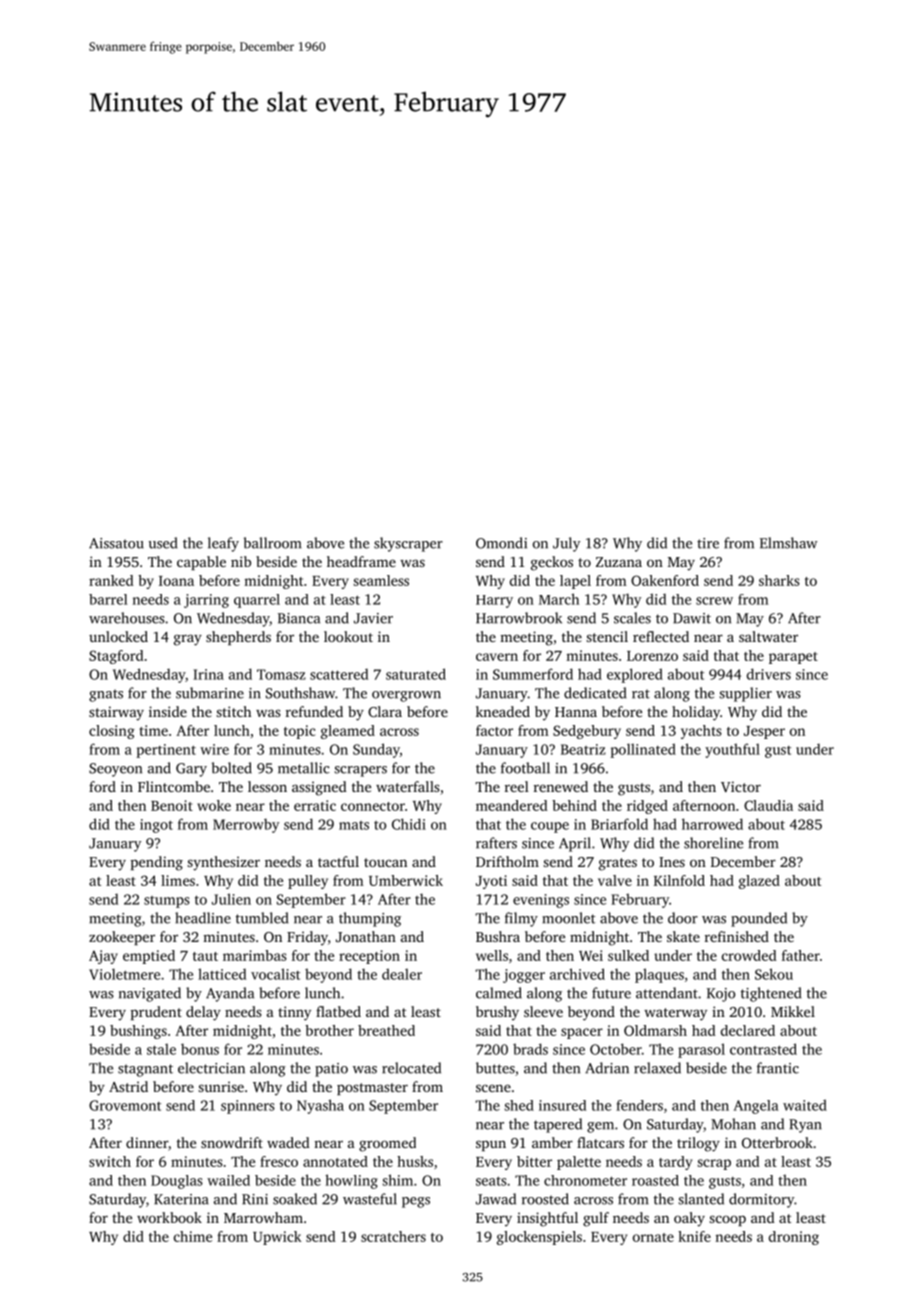 Image resolution: width=924 pixels, height=1308 pixels. I want to click on zookeeper, so click(122, 938).
